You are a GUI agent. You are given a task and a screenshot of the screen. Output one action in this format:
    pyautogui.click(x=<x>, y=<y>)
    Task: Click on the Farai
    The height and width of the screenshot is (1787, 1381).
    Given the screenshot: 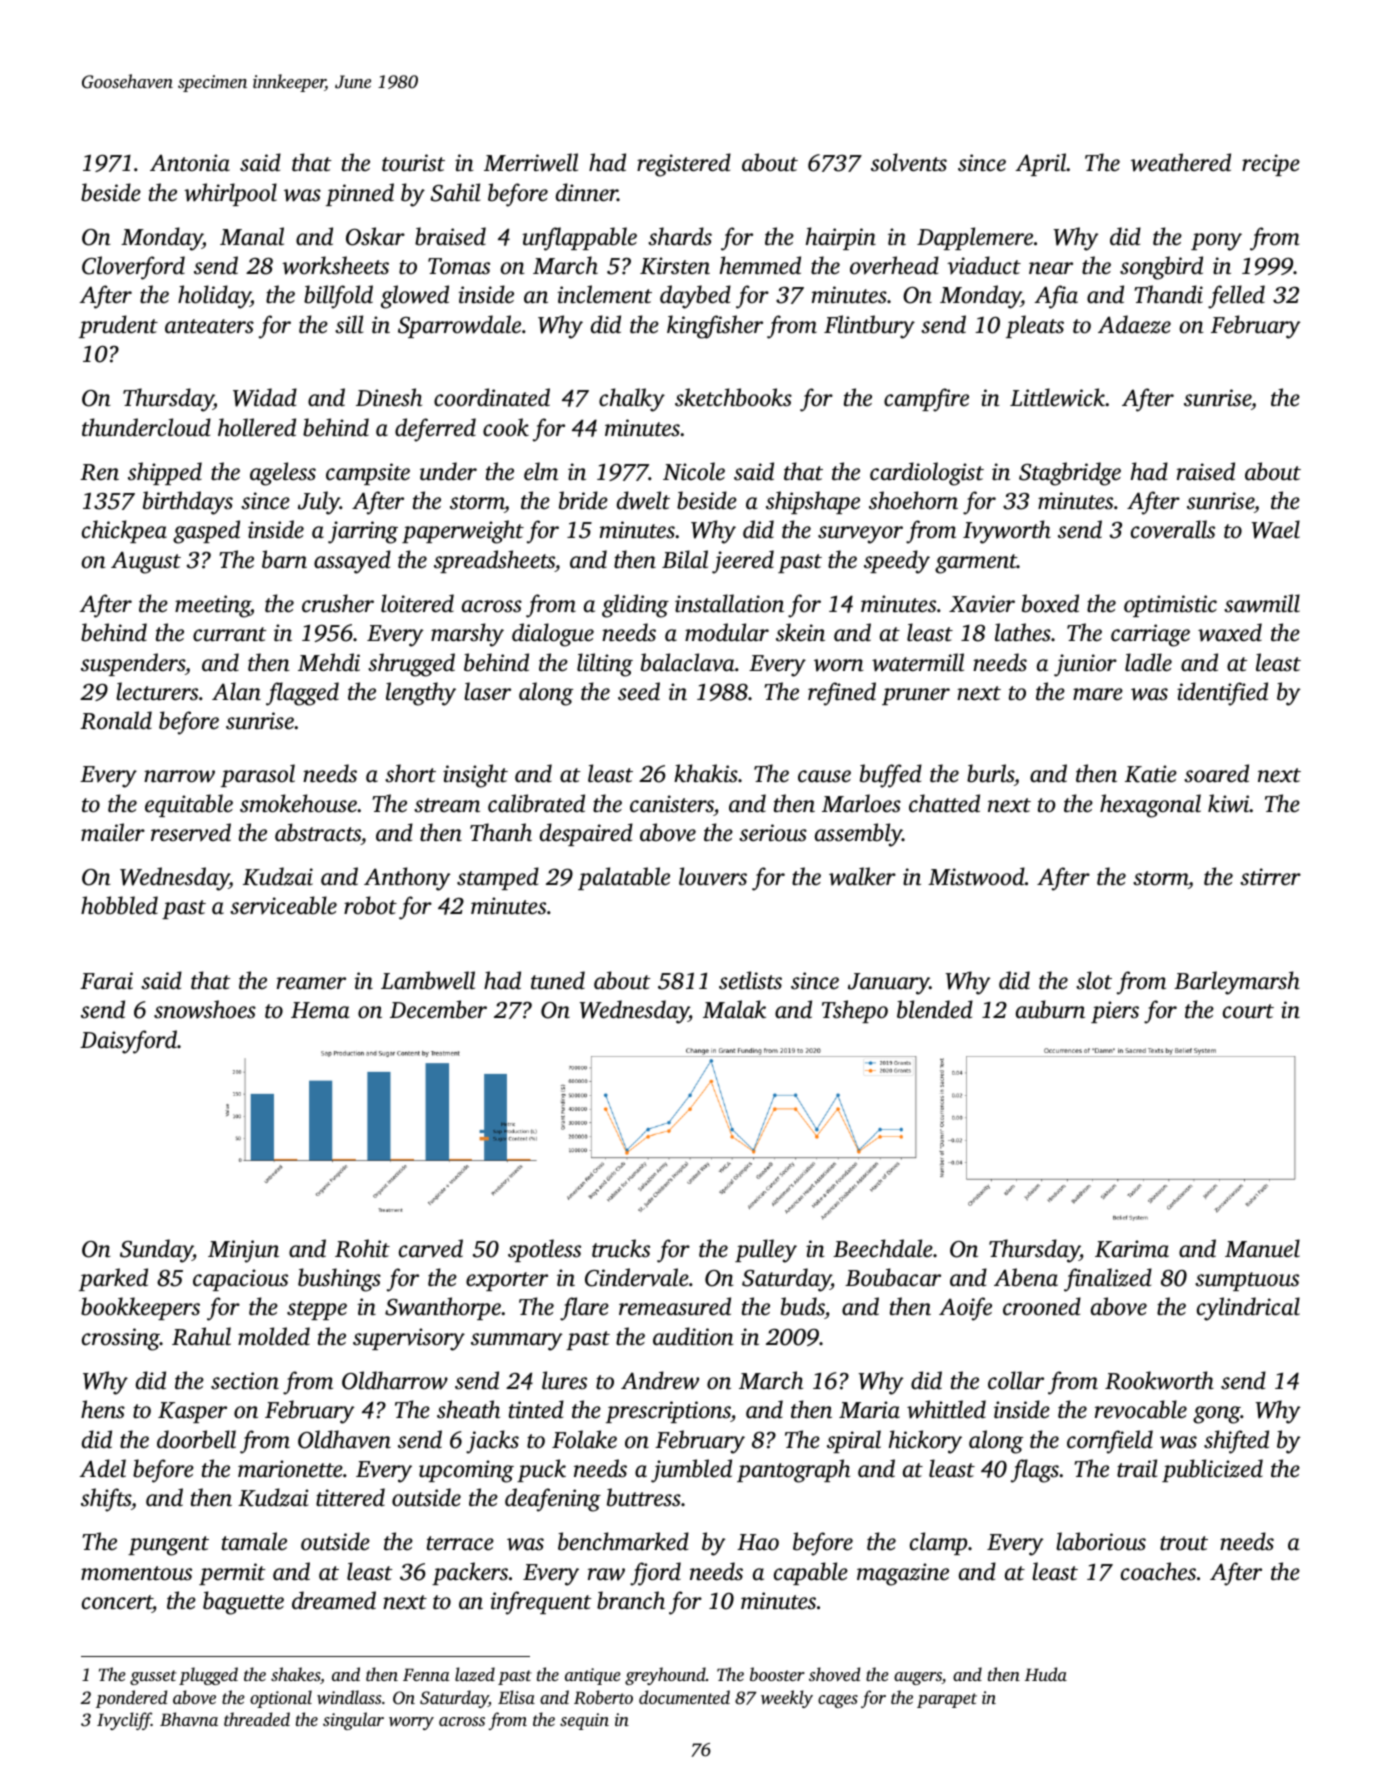 What is the action you would take?
    pyautogui.click(x=106, y=981)
